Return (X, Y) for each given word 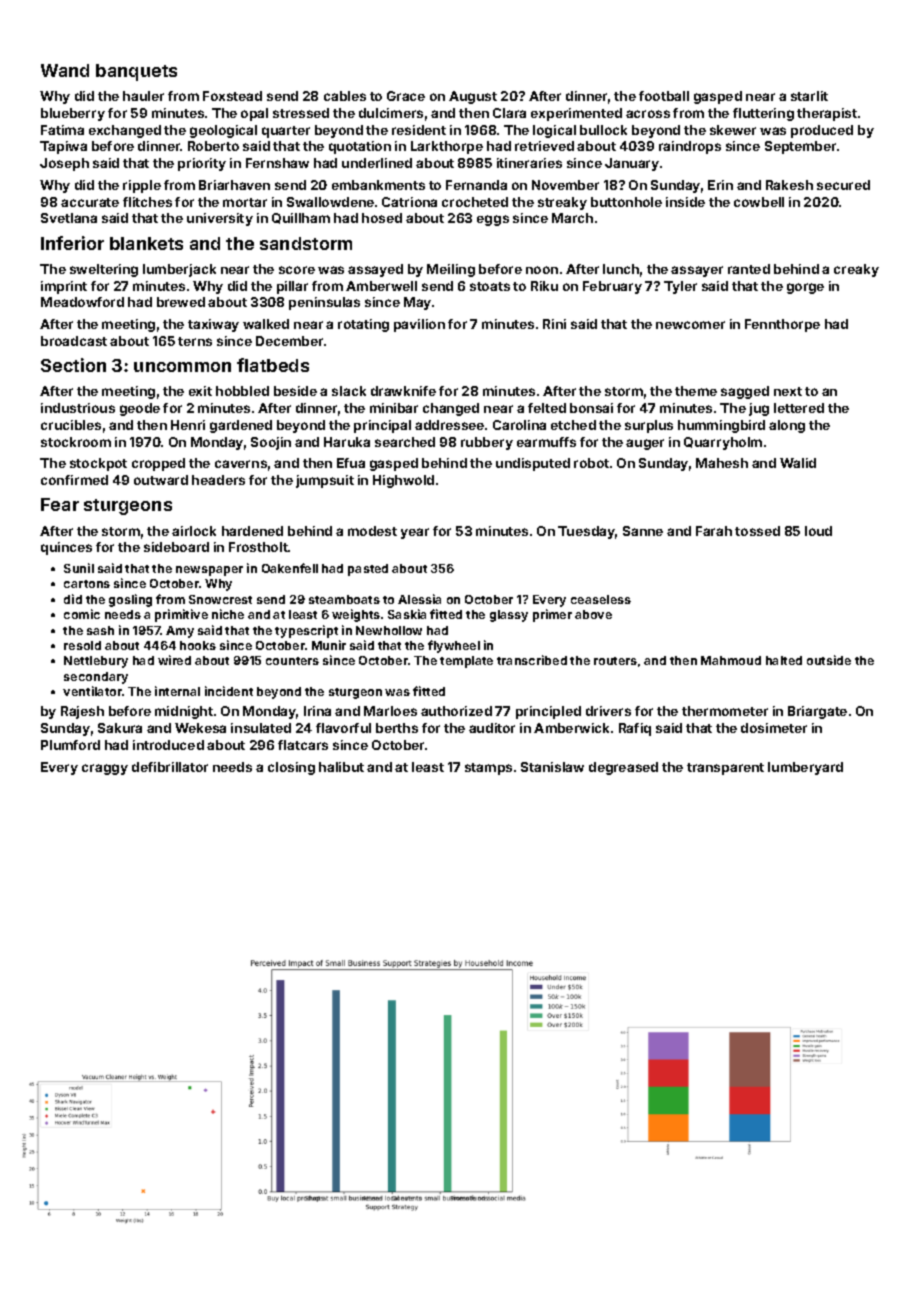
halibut (341, 767)
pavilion (419, 325)
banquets (136, 72)
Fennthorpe (782, 325)
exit (200, 391)
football (664, 96)
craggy (105, 769)
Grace (406, 96)
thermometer (725, 711)
